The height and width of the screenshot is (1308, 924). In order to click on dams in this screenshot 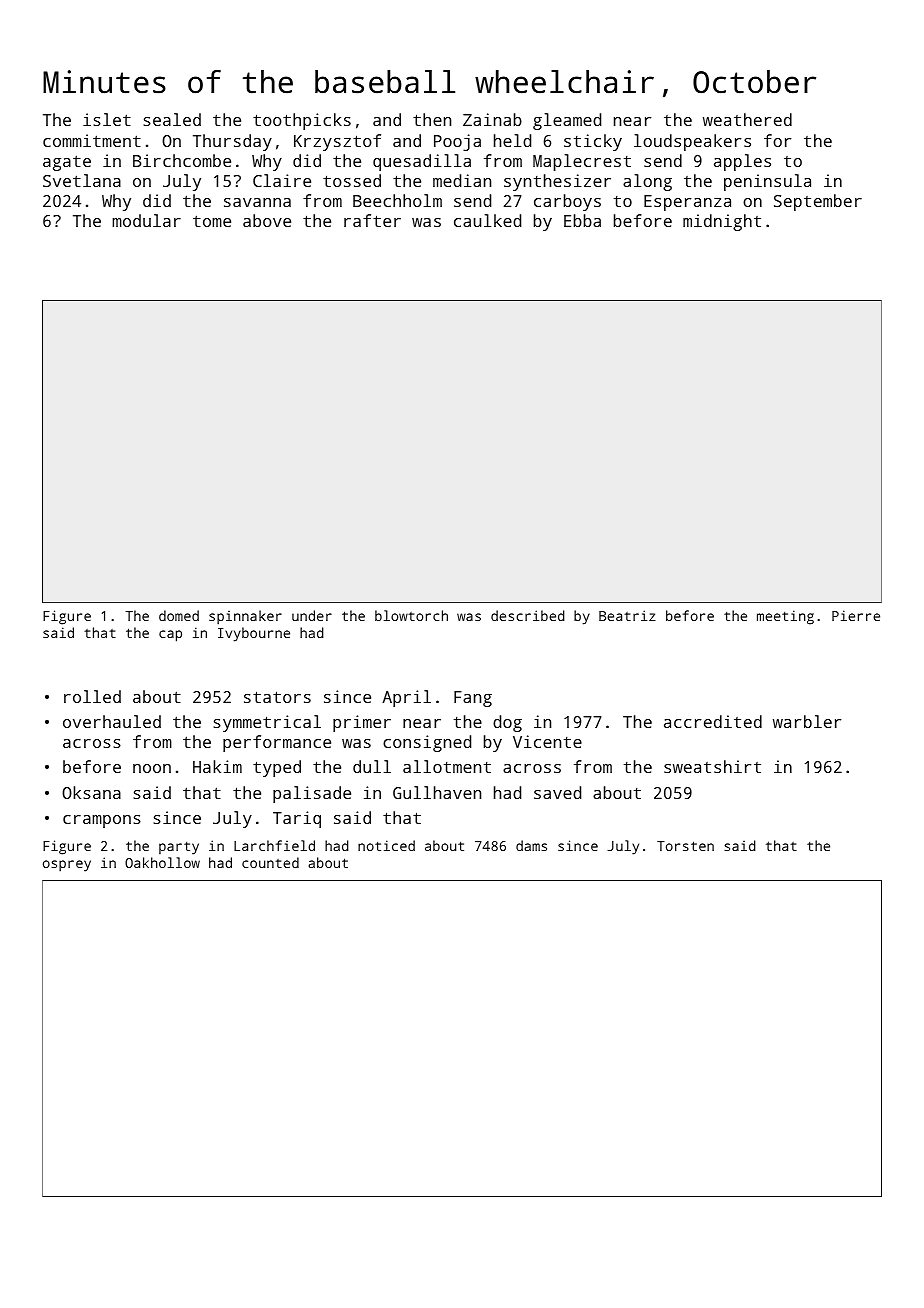, I will do `click(531, 845)`.
